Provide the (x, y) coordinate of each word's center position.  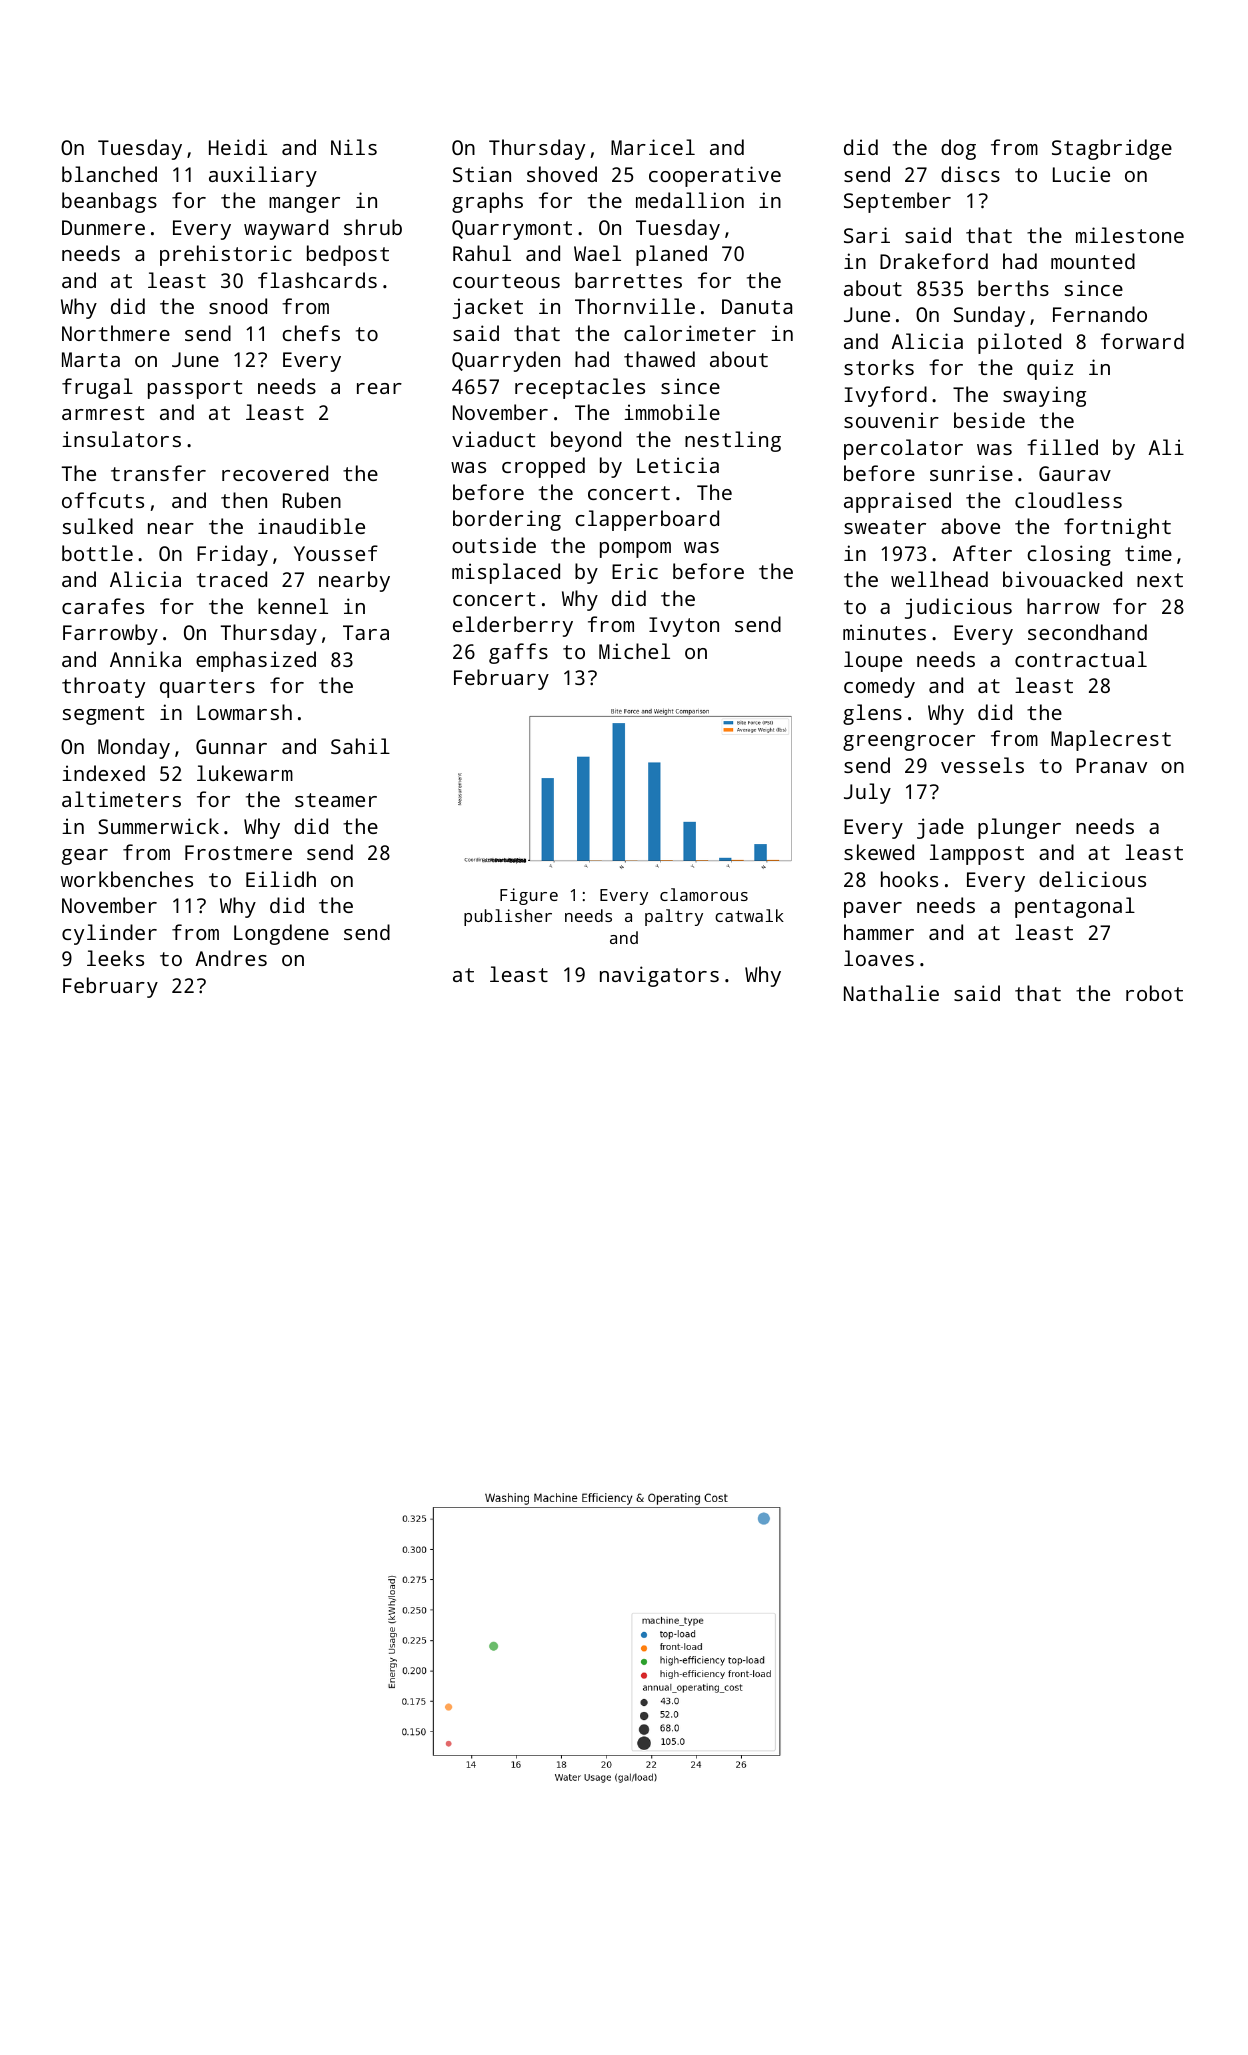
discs (970, 174)
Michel (634, 651)
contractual (1081, 659)
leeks (115, 958)
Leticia (678, 465)
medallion (690, 200)
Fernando (1100, 314)
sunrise (971, 473)
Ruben (312, 500)
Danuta (757, 306)
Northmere (116, 333)
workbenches (127, 879)
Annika (145, 659)
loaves (879, 958)
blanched (109, 174)
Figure (529, 896)
